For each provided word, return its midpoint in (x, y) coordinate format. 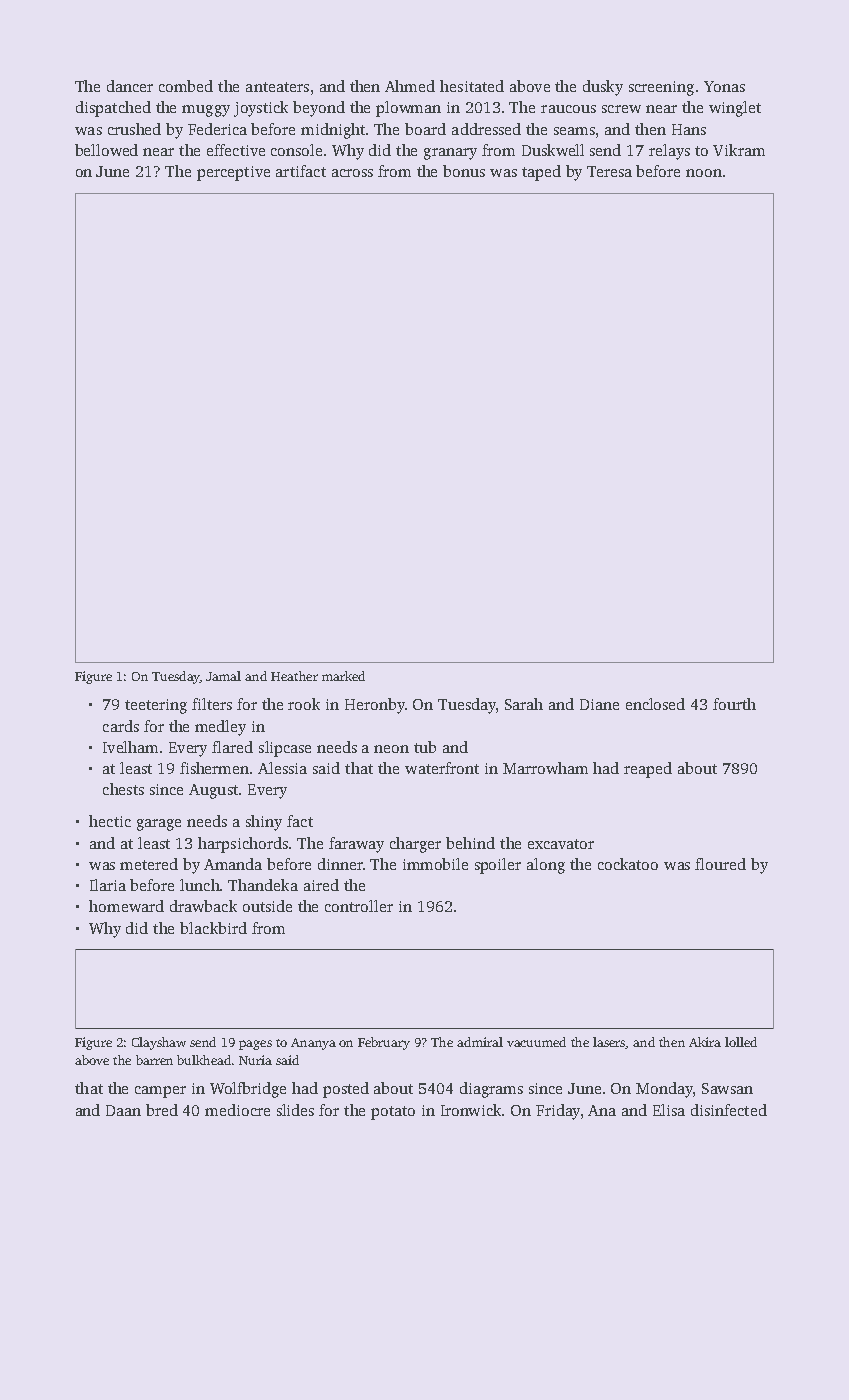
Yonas (724, 86)
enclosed (655, 704)
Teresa (609, 171)
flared (232, 747)
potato (393, 1113)
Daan (123, 1110)
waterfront (442, 768)
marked (343, 676)
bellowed (106, 150)
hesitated (472, 86)
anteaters (277, 87)
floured (720, 864)
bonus (464, 171)
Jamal (223, 676)
